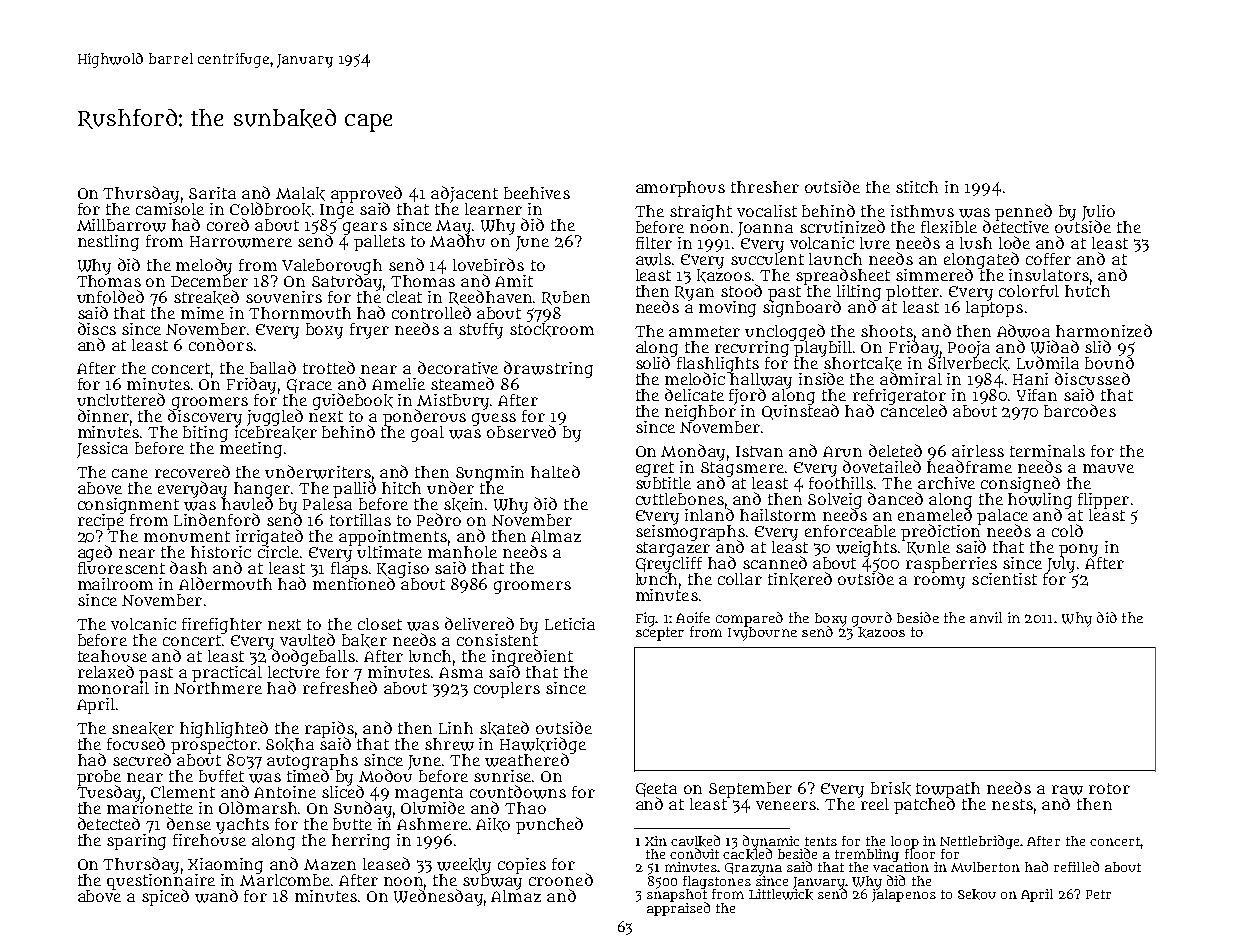  What do you see at coordinates (771, 842) in the screenshot?
I see `dynamic` at bounding box center [771, 842].
